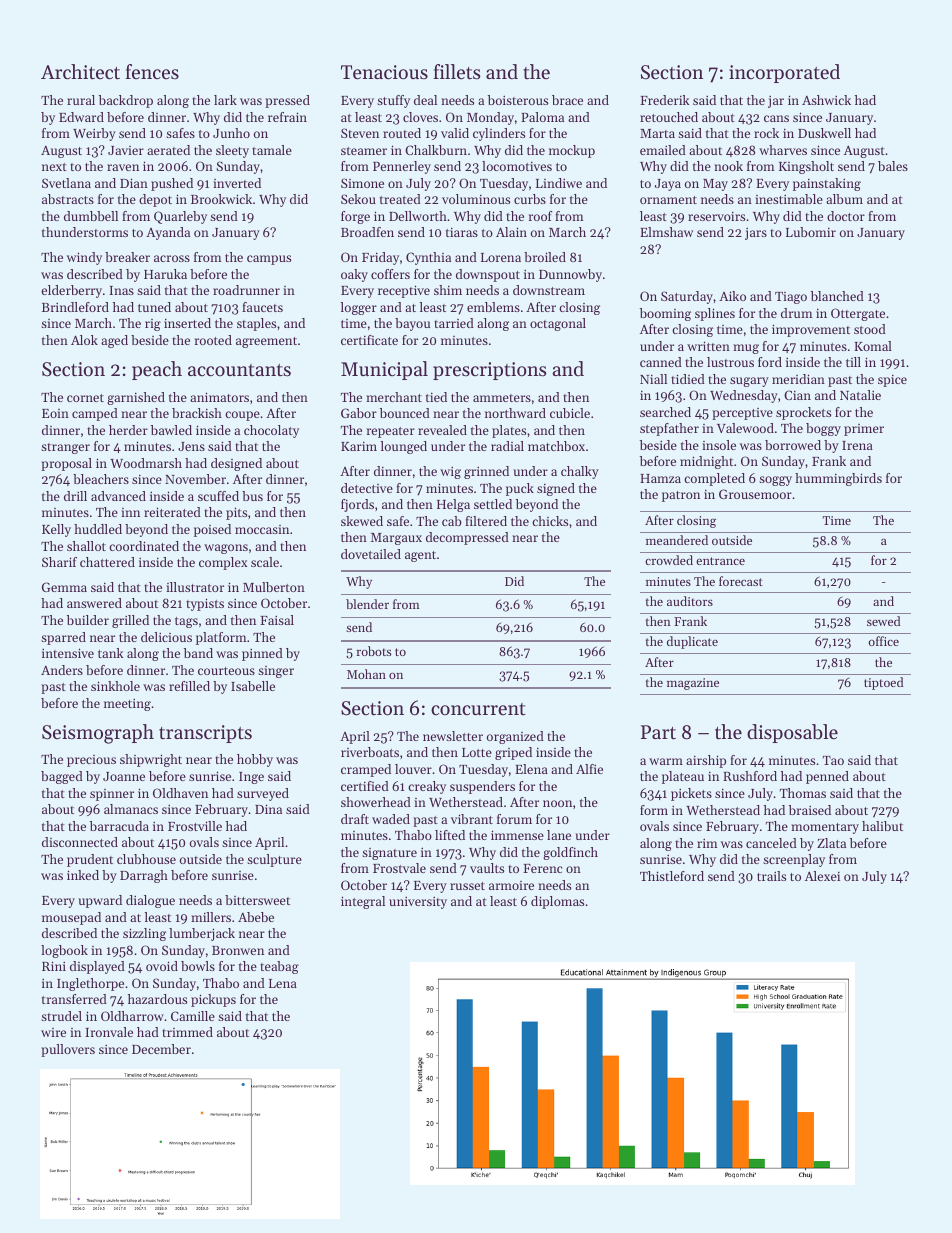 The width and height of the document is (952, 1233). Describe the element at coordinates (457, 72) in the document. I see `fillets` at that location.
